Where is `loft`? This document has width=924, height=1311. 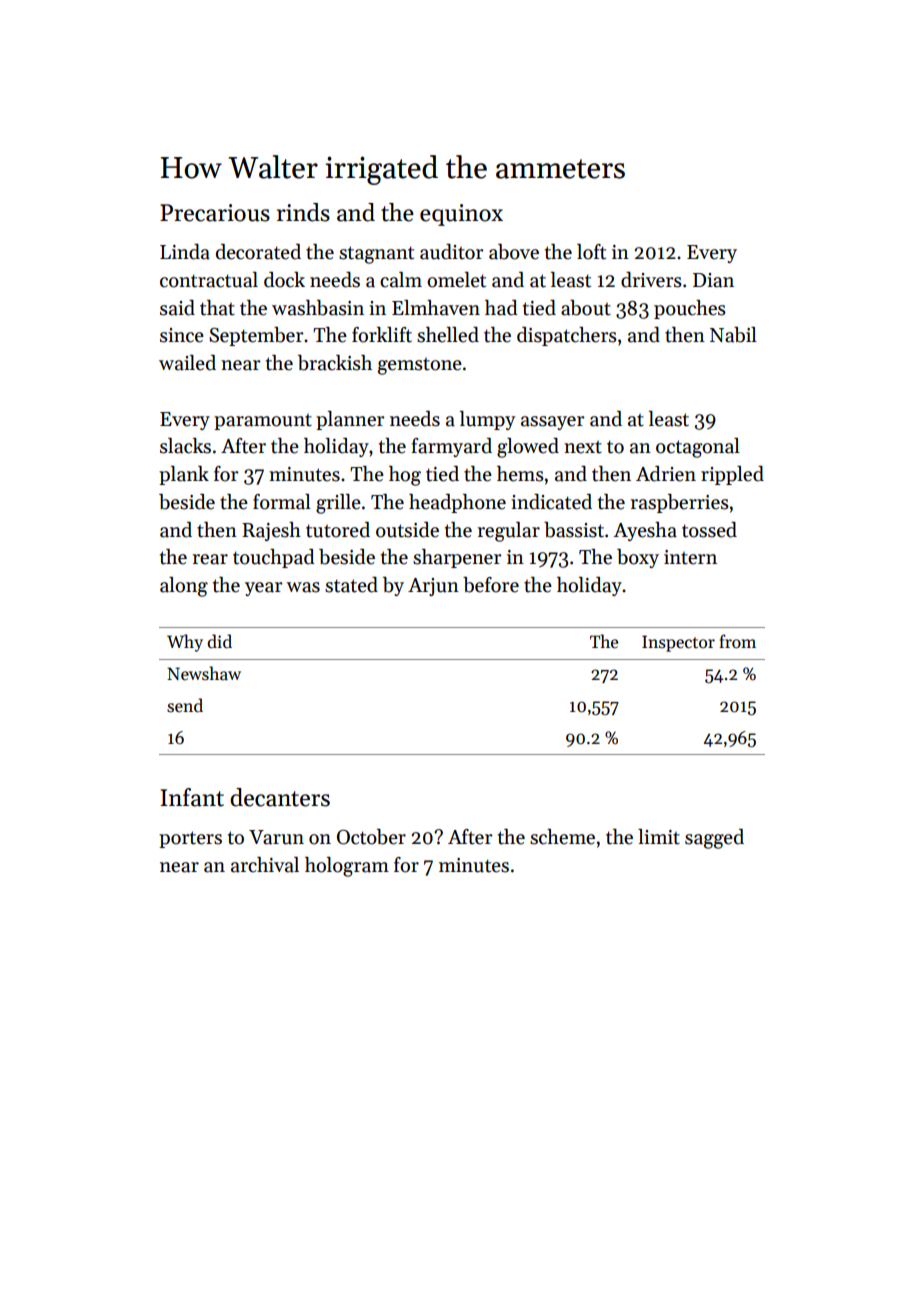
loft is located at coordinates (591, 252).
